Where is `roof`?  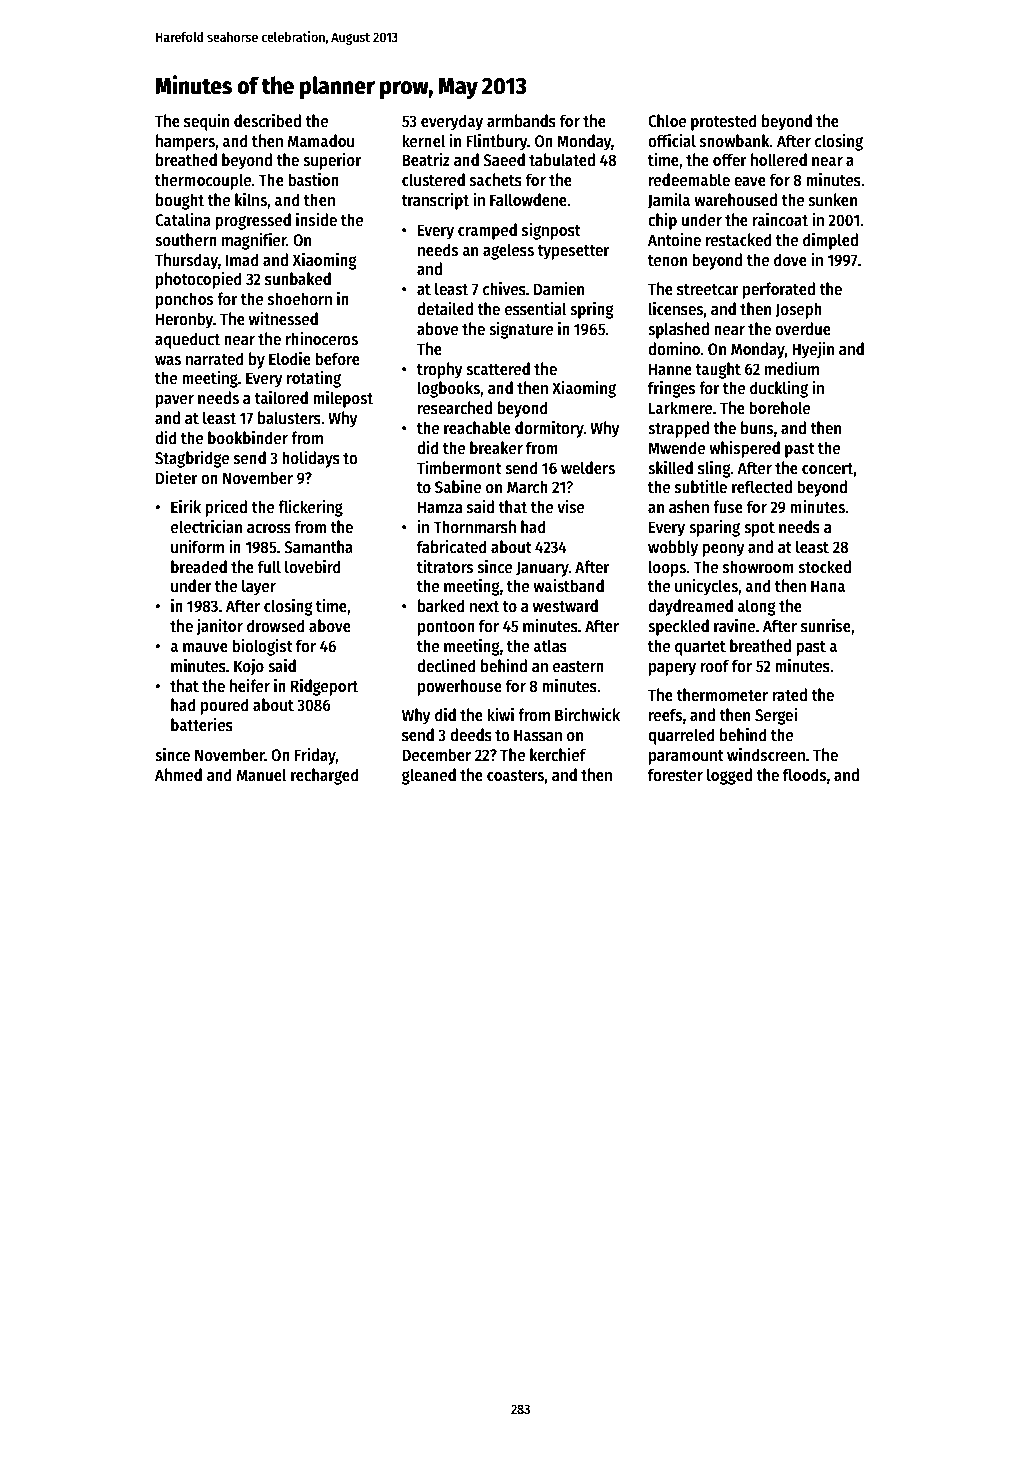
roof is located at coordinates (714, 666).
